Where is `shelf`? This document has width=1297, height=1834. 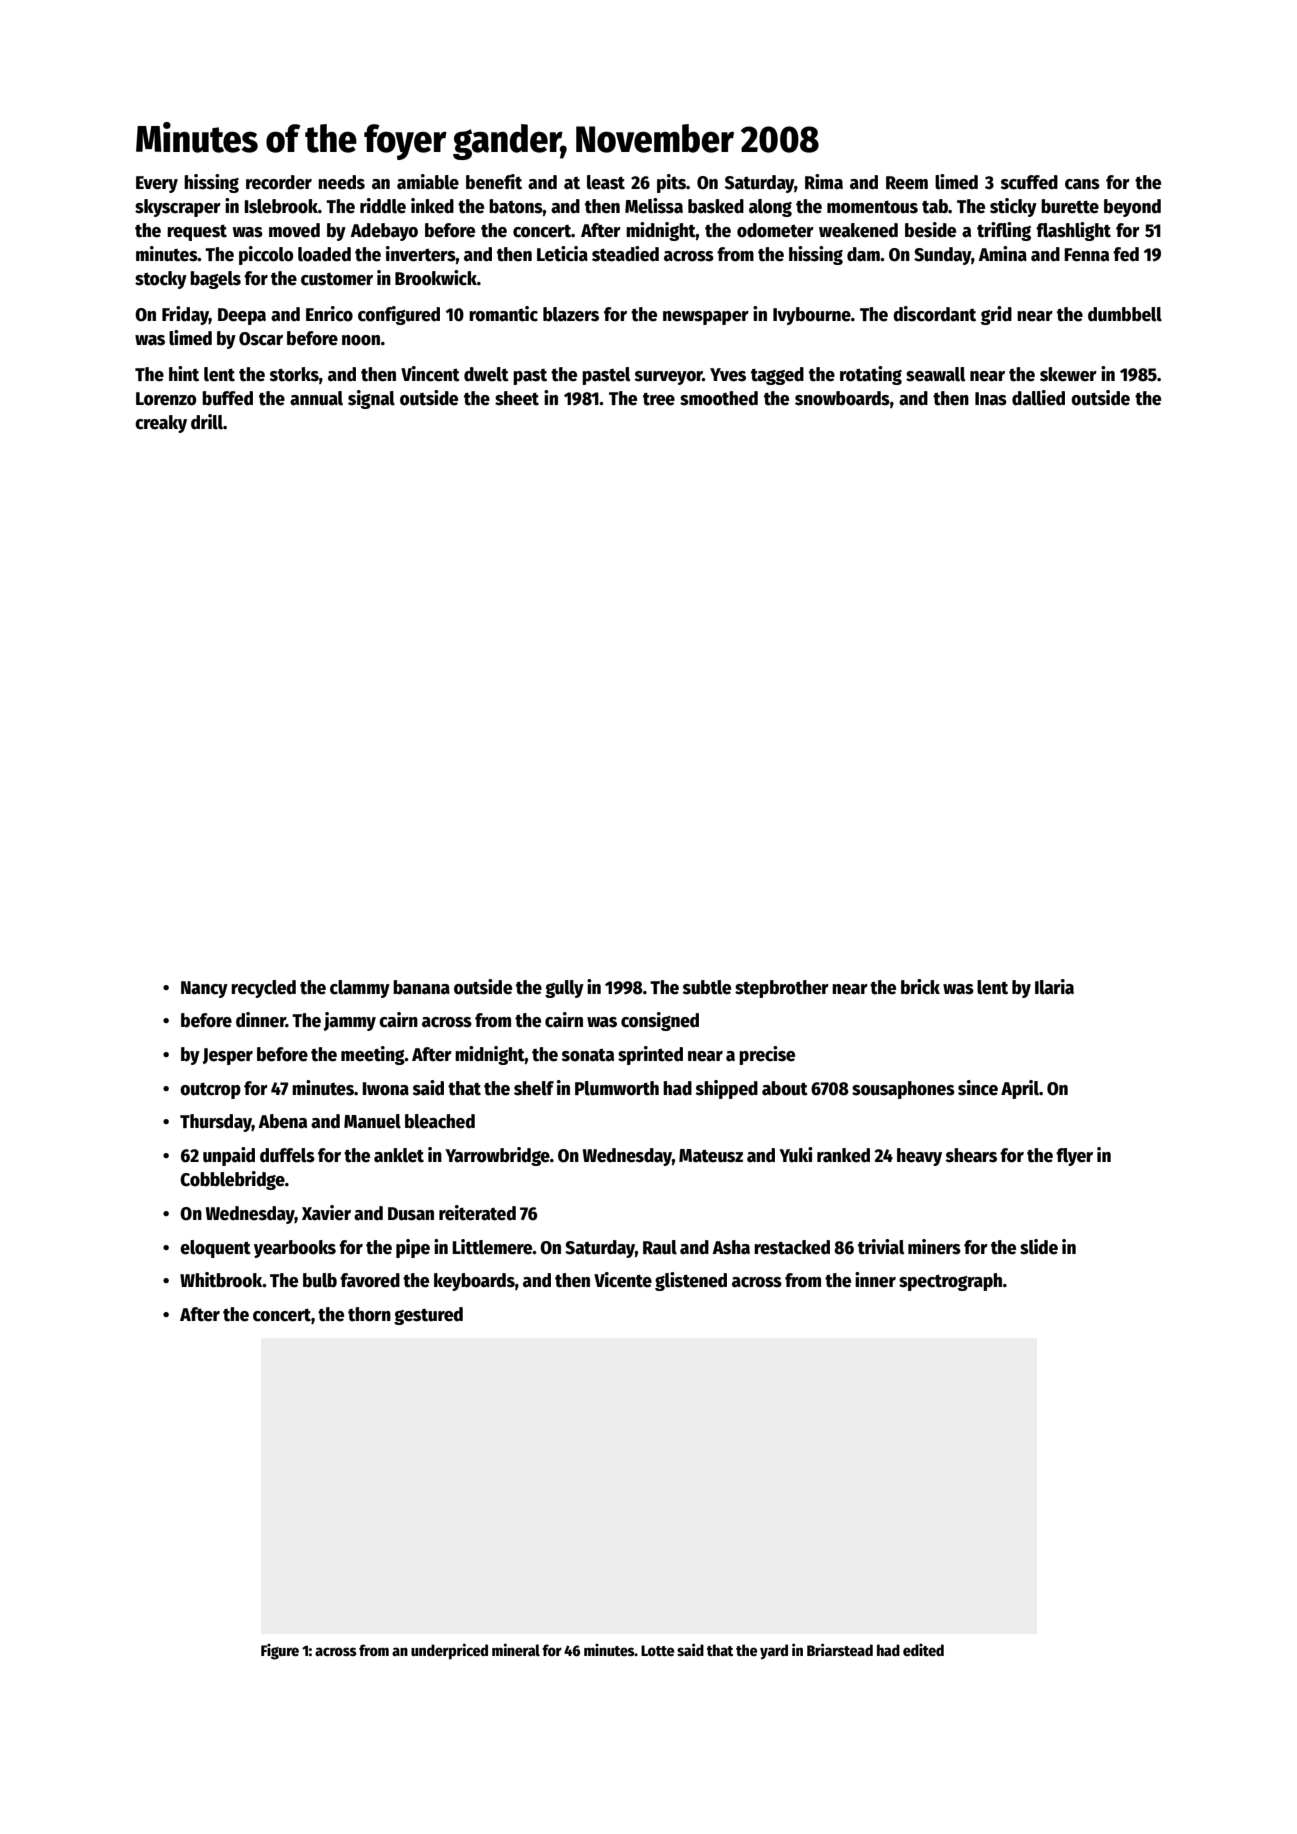 shelf is located at coordinates (534, 1088).
